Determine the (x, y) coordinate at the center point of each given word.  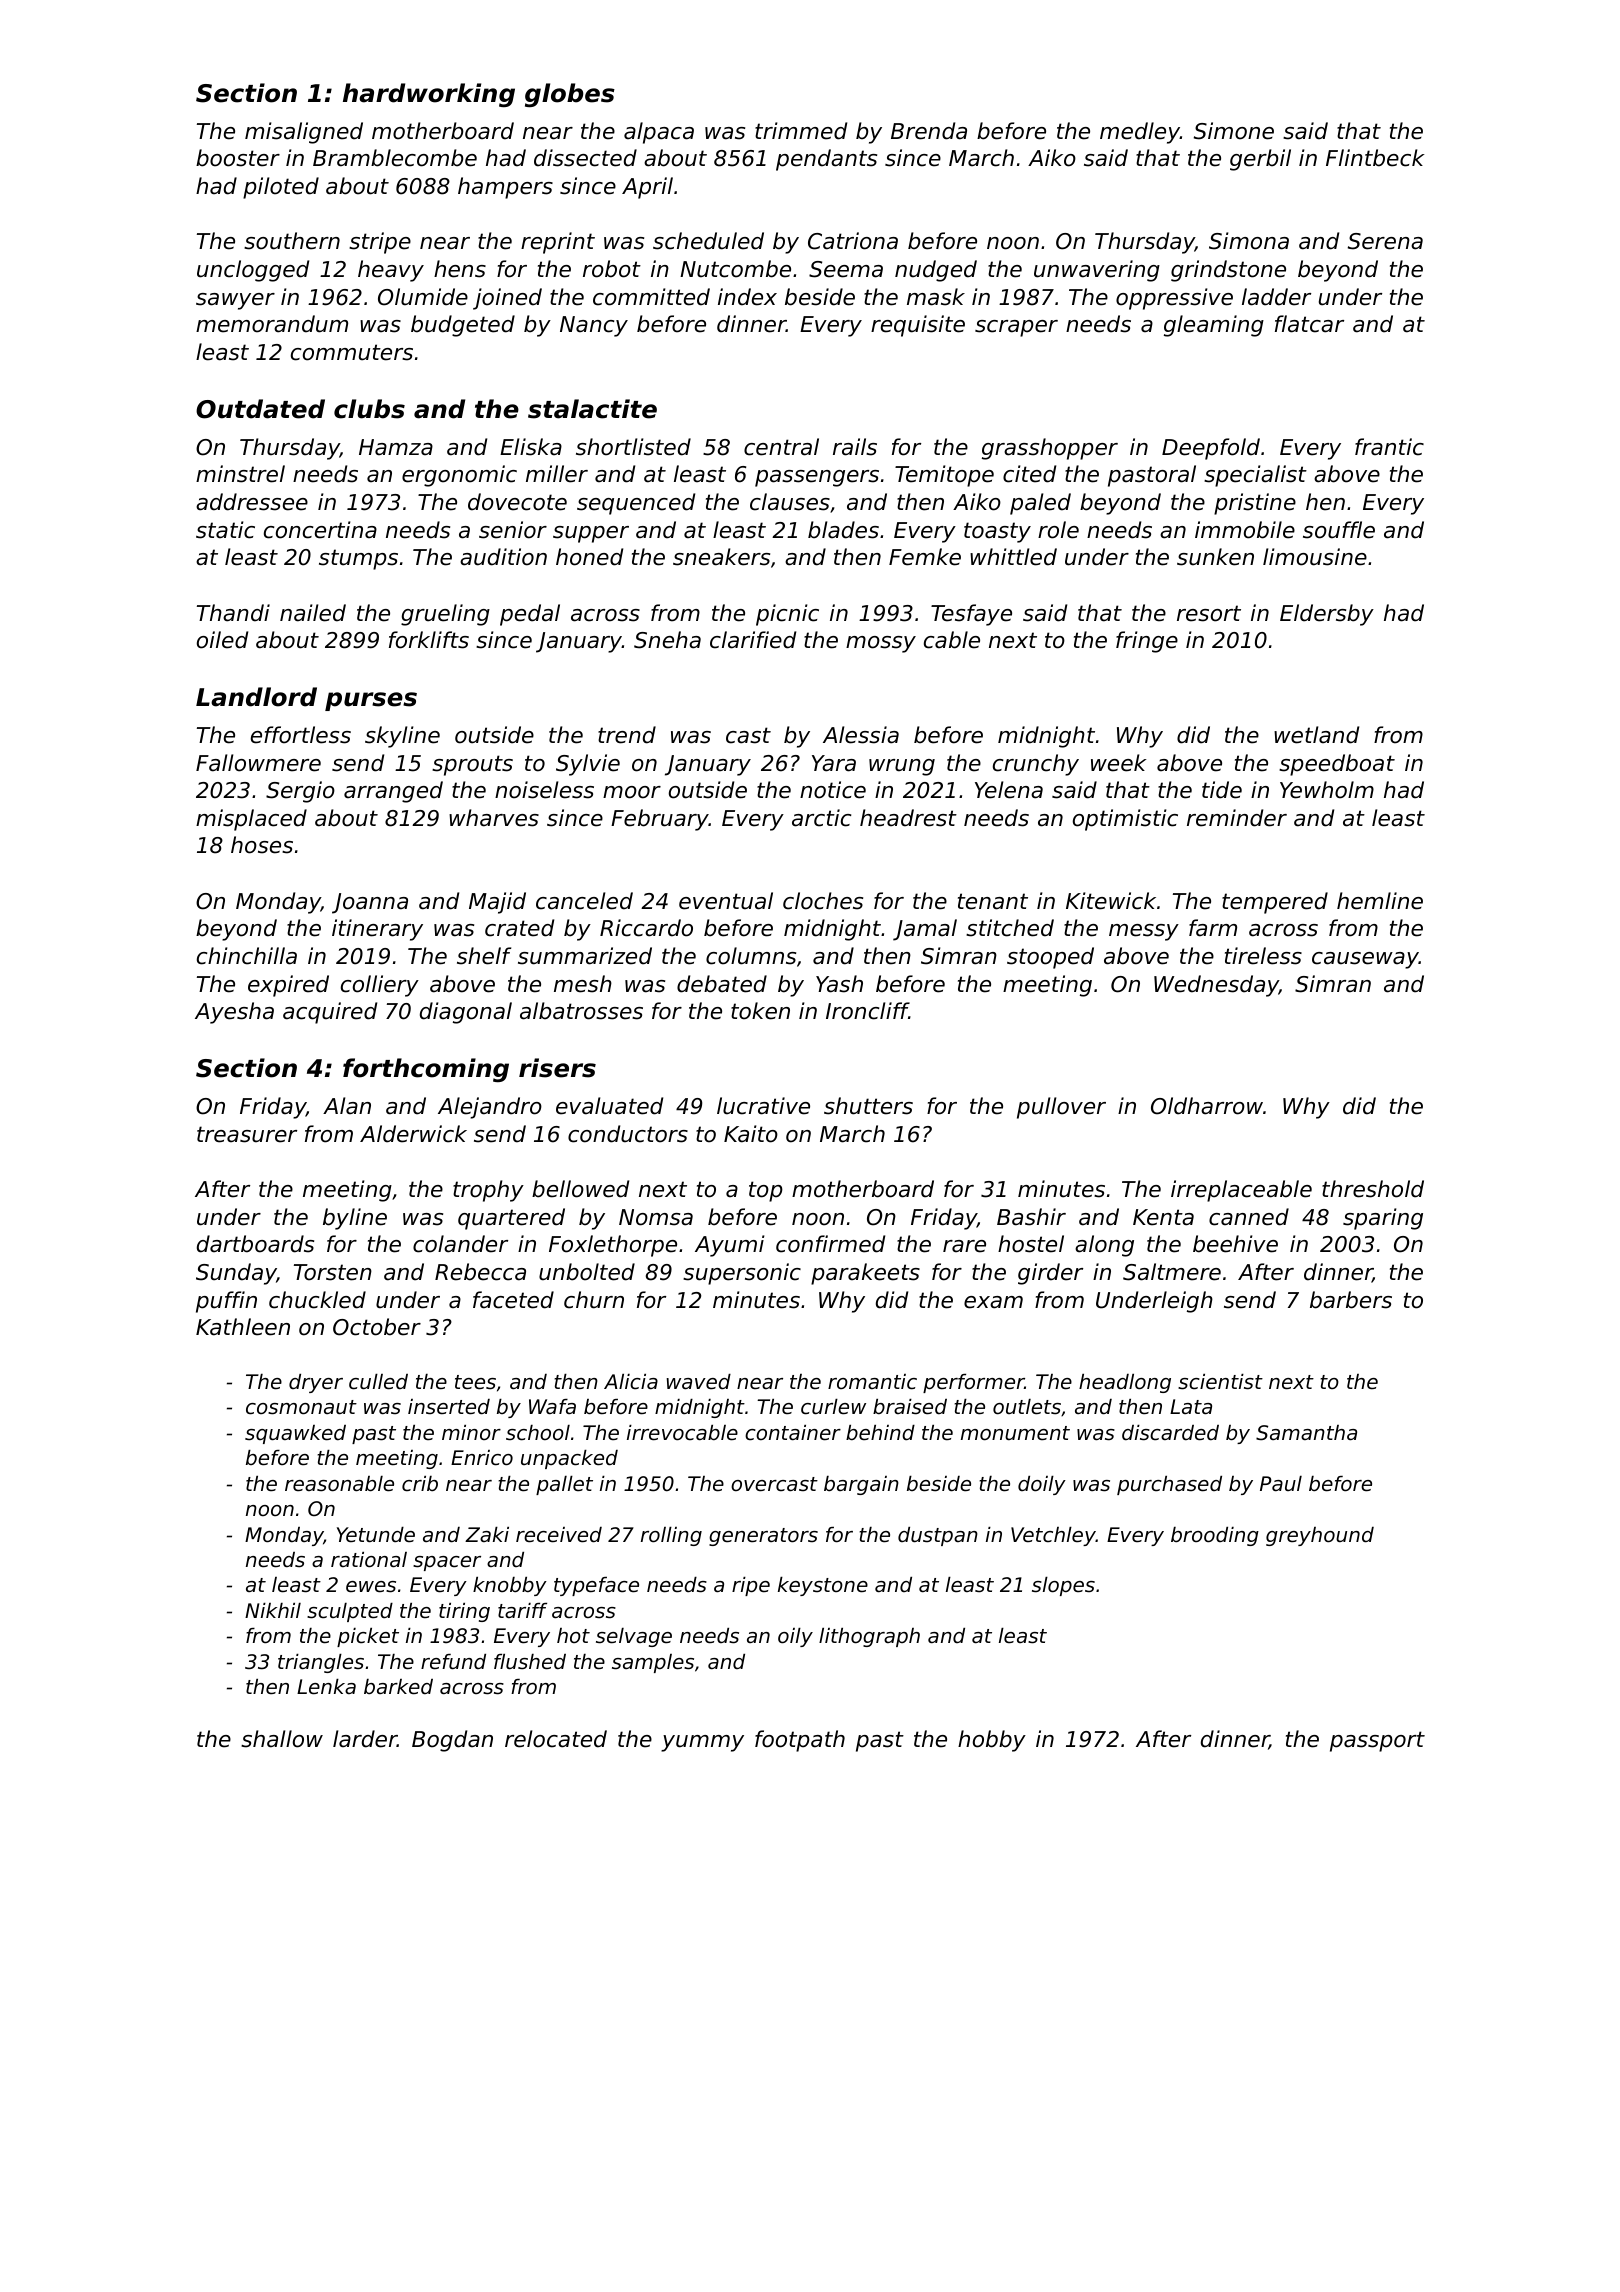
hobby (992, 1741)
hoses (262, 845)
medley (1140, 133)
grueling (445, 615)
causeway (1365, 960)
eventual (726, 901)
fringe (1147, 642)
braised (910, 1407)
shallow (282, 1739)
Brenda (929, 131)
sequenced (636, 504)
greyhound (1320, 1536)
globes (570, 95)
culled (378, 1382)
